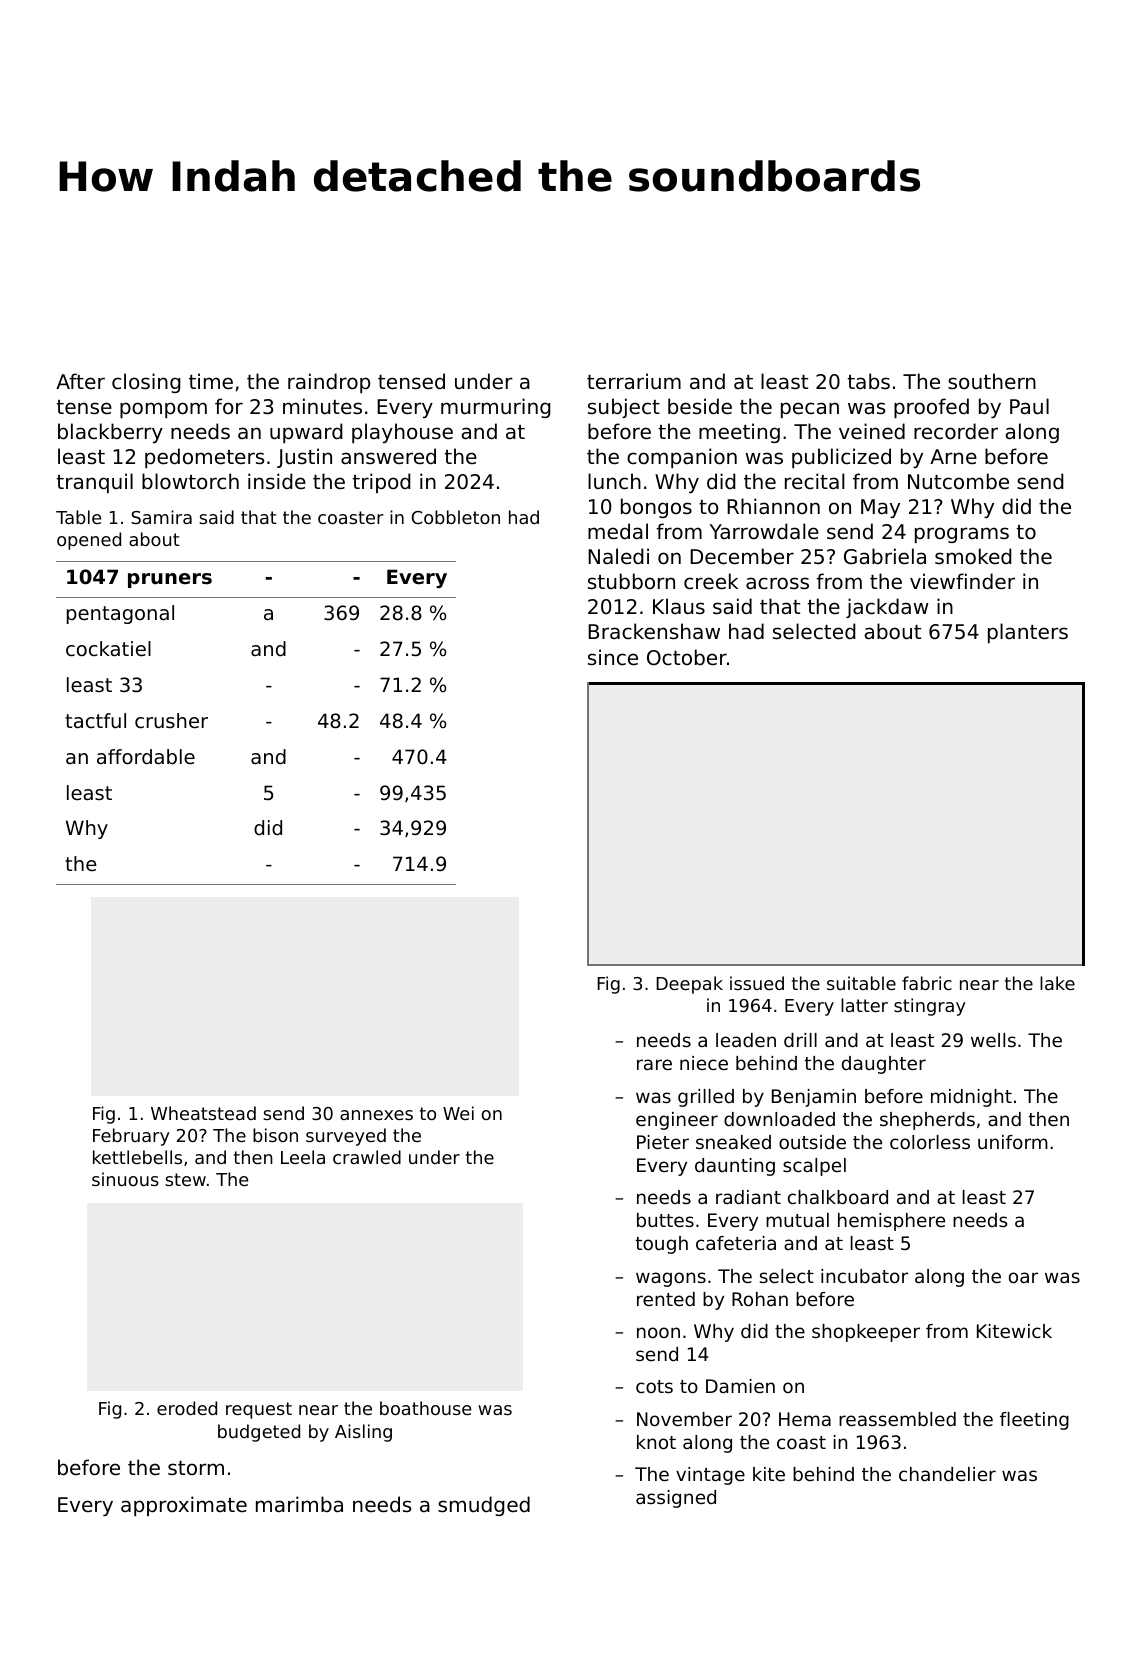 Image resolution: width=1141 pixels, height=1653 pixels. Describe the element at coordinates (614, 481) in the screenshot. I see `lunch` at that location.
